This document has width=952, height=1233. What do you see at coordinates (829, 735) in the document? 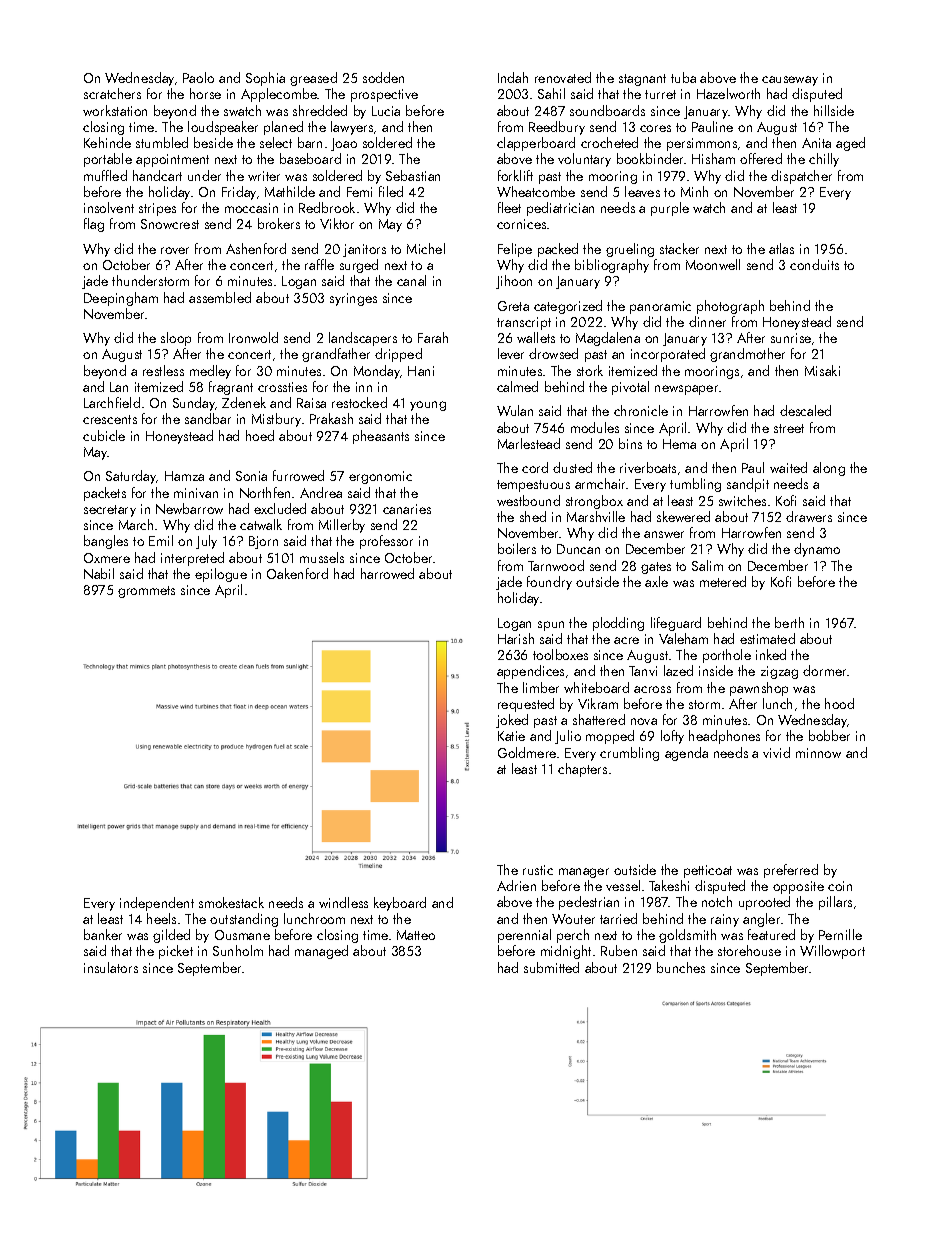
I see `bobber` at bounding box center [829, 735].
